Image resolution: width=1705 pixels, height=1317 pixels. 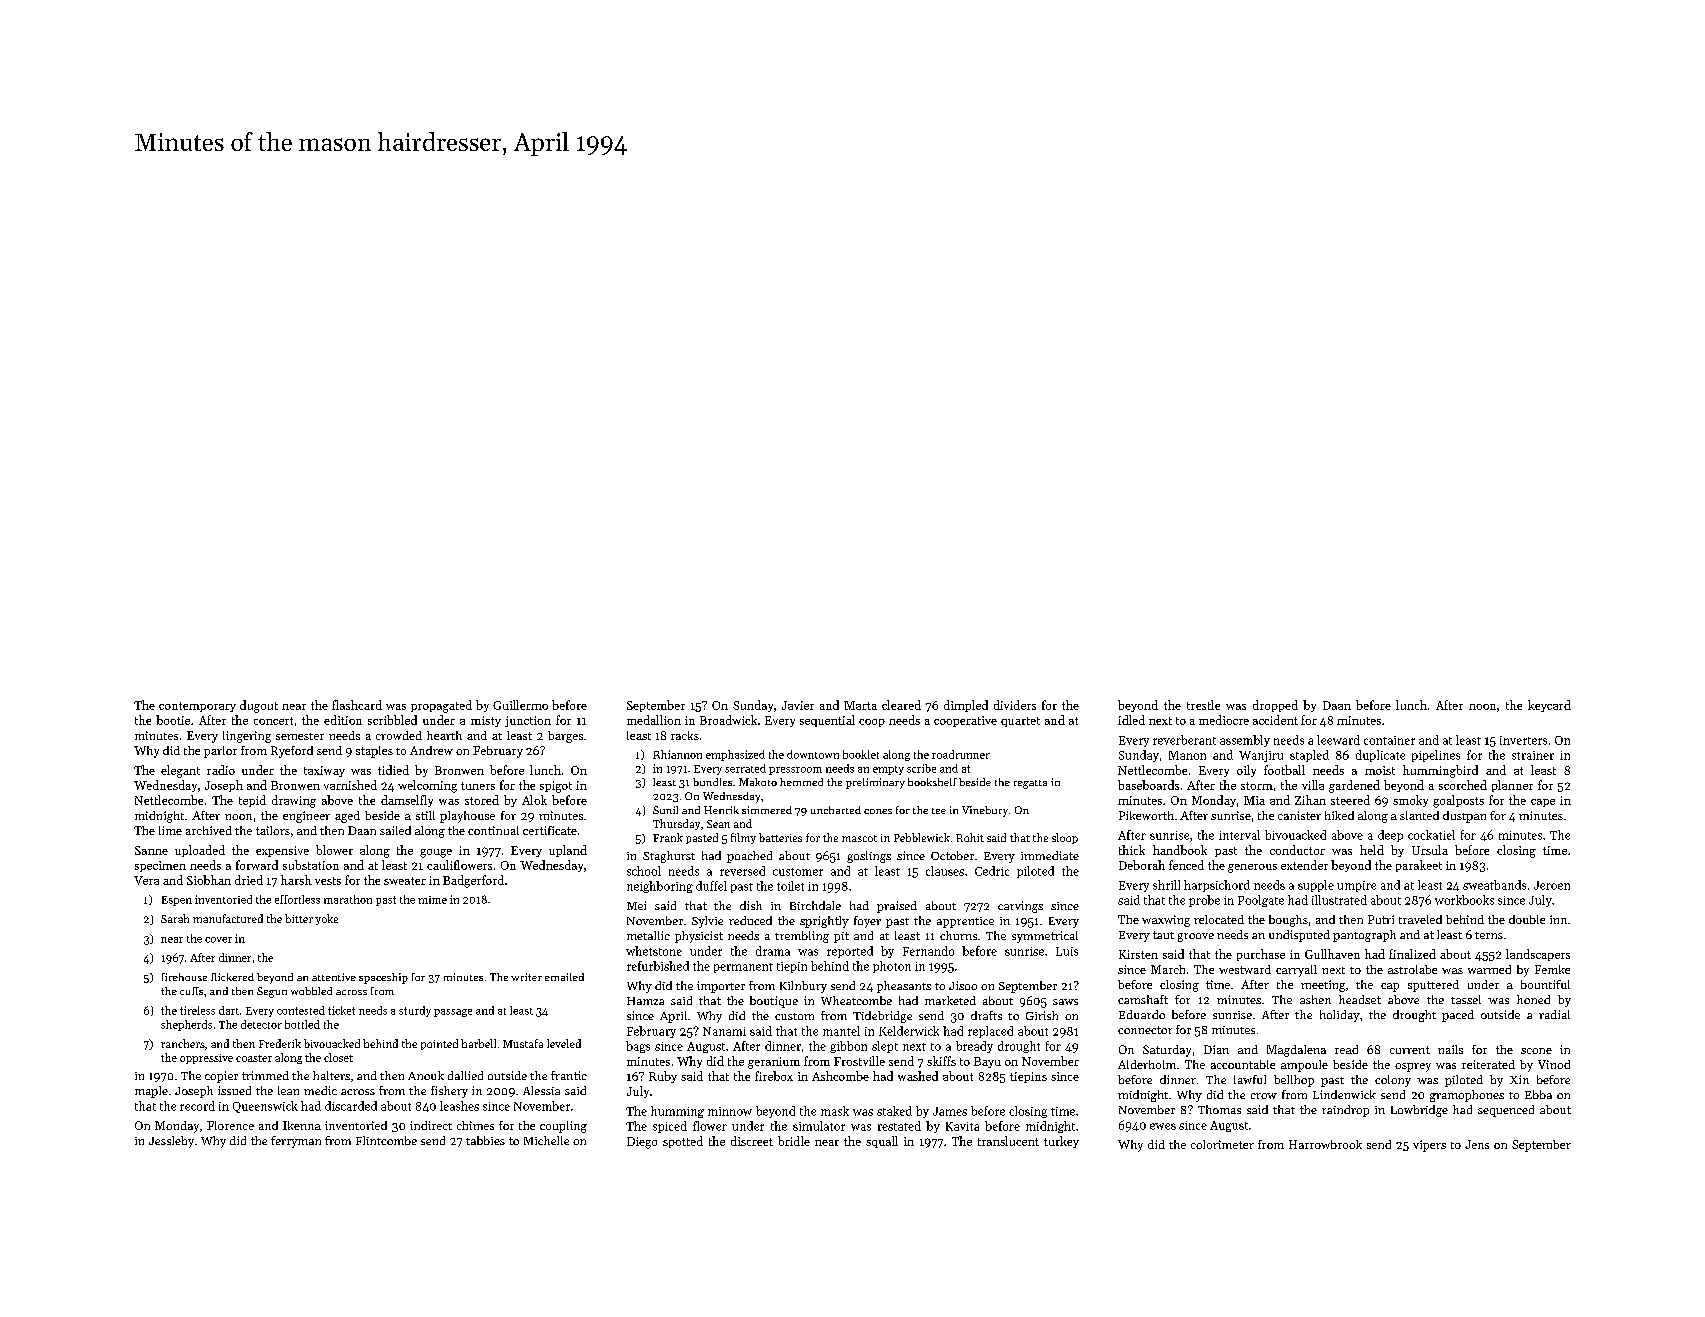 What do you see at coordinates (1015, 705) in the screenshot?
I see `dividers` at bounding box center [1015, 705].
